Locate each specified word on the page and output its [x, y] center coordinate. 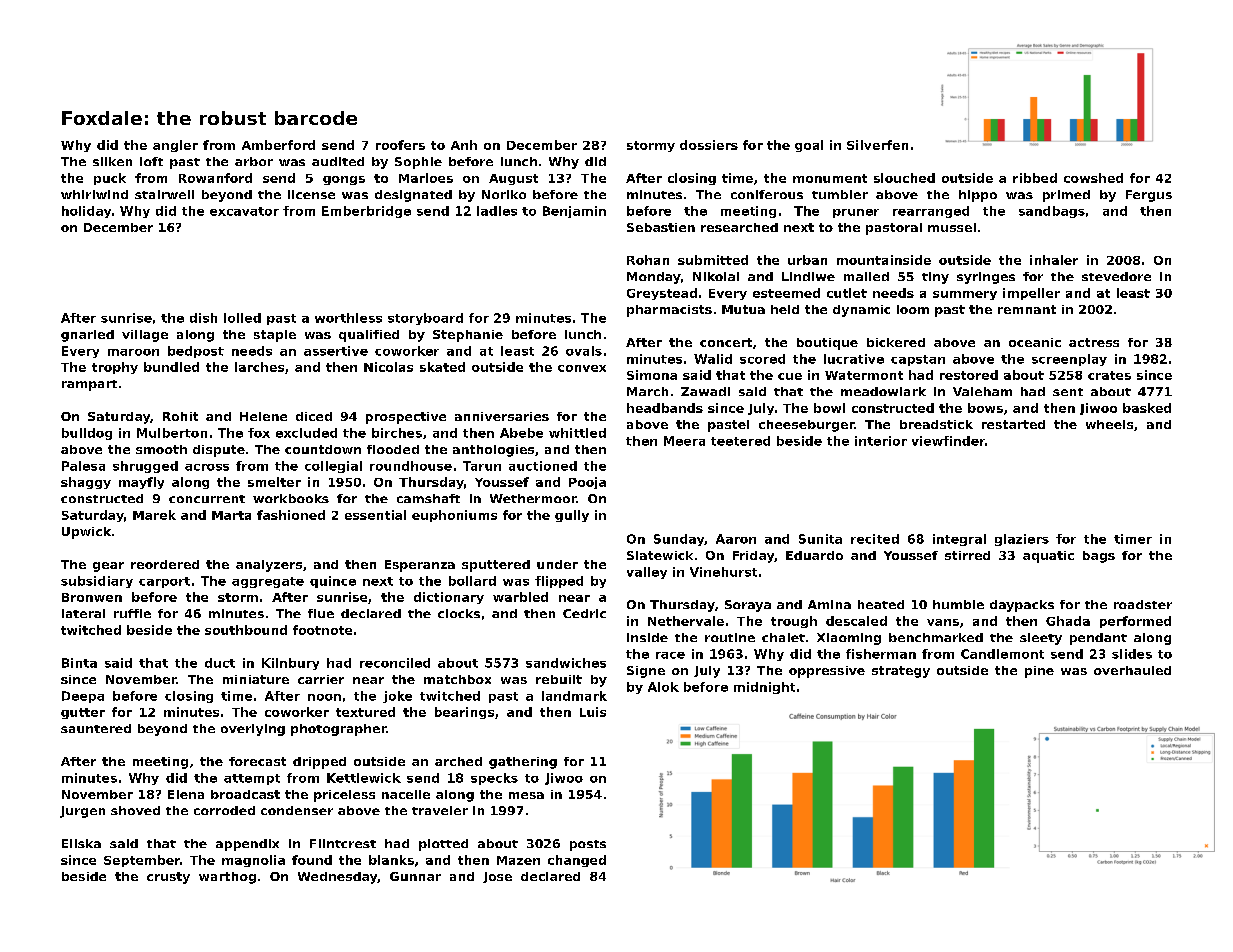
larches [259, 367]
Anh [464, 145]
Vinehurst [723, 572]
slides [1132, 654]
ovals [584, 351]
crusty [168, 878]
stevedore [1116, 276]
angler [175, 146]
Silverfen [877, 145]
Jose [497, 877]
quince [333, 582]
